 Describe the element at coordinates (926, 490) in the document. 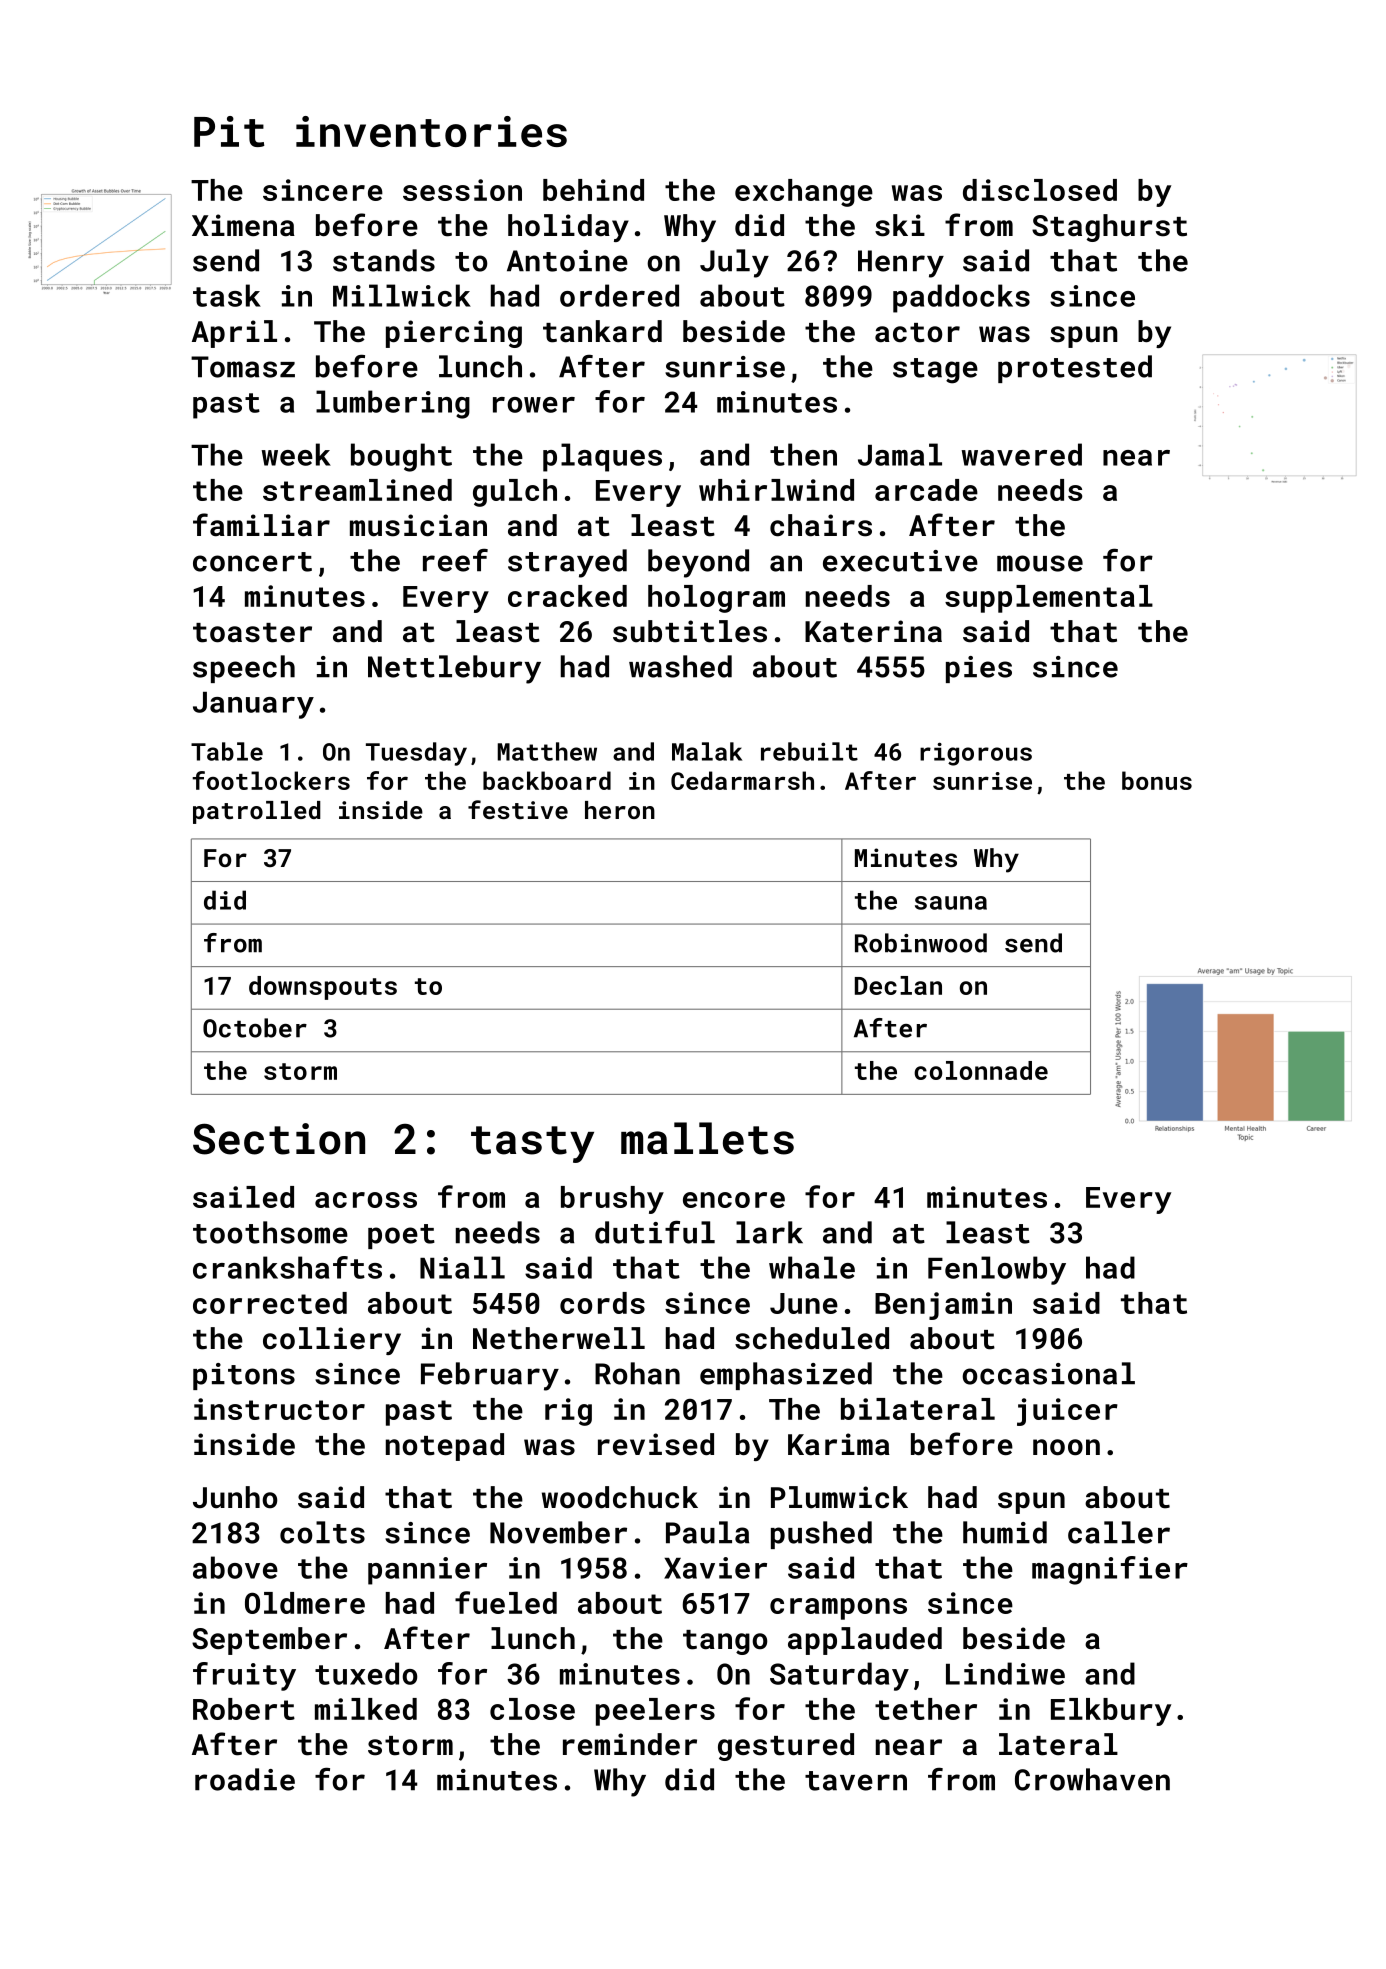

I see `arcade` at that location.
